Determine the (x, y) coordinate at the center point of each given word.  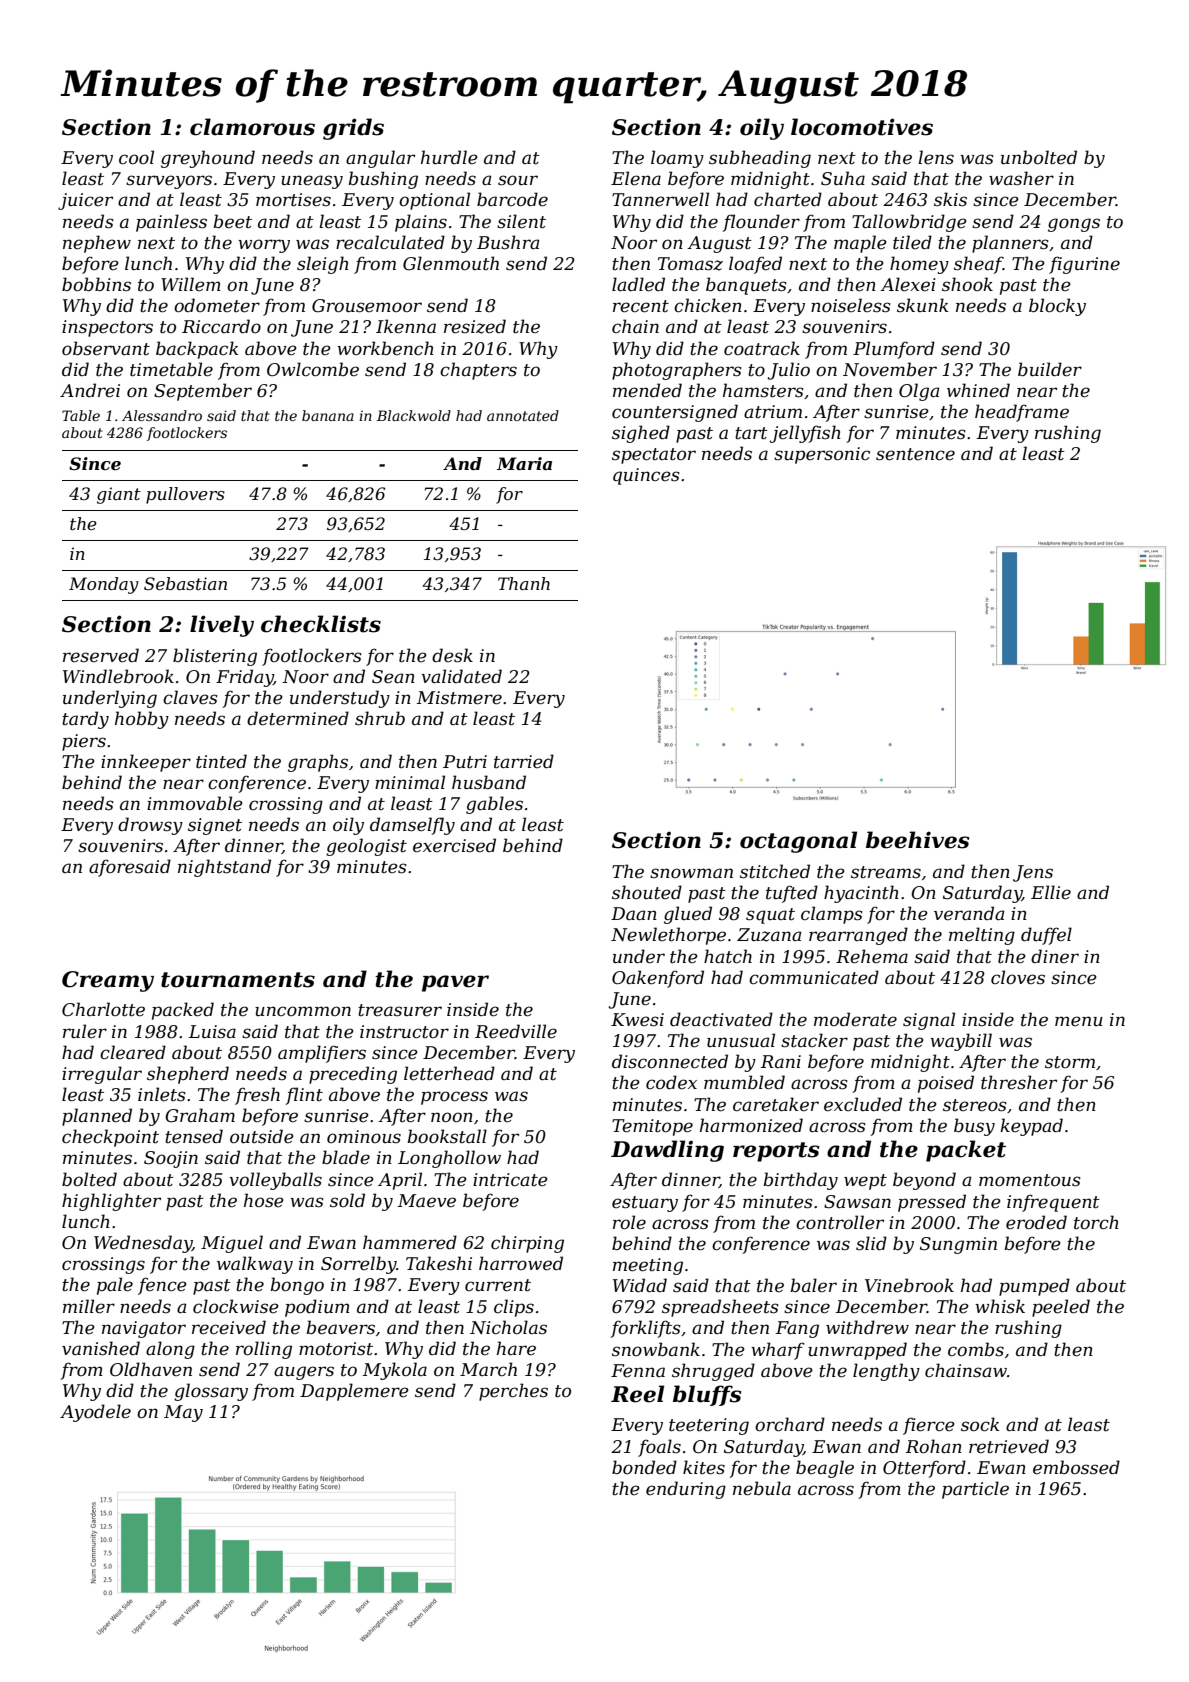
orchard (790, 1424)
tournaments (238, 980)
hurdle (449, 157)
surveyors (169, 182)
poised (946, 1084)
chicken (708, 305)
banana (328, 415)
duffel (1046, 936)
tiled (912, 242)
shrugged (713, 1372)
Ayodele (95, 1413)
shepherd (188, 1075)
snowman (691, 873)
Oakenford (658, 979)
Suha (843, 178)
